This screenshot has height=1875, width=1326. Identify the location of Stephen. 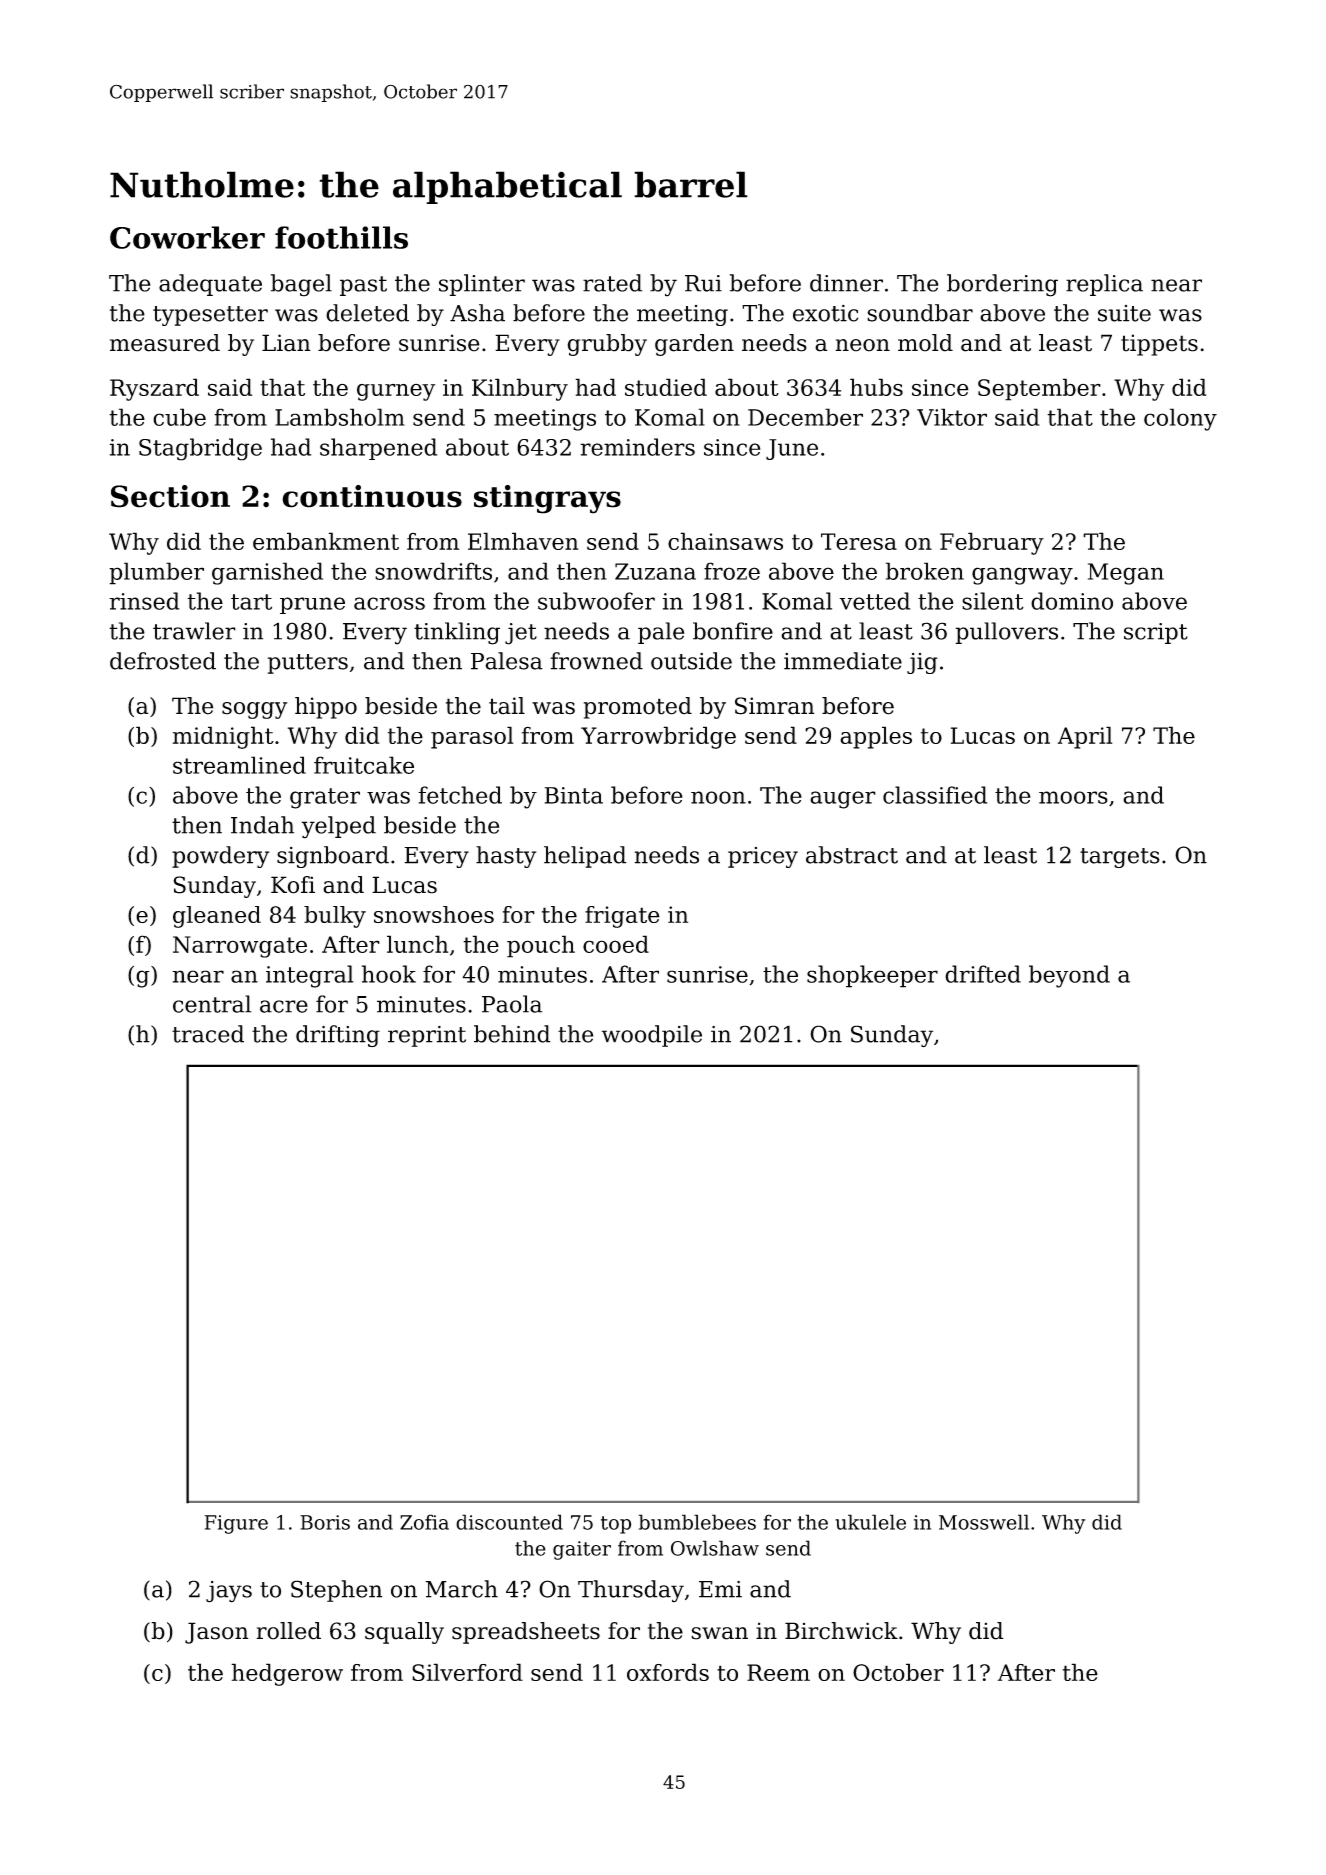
(336, 1591).
